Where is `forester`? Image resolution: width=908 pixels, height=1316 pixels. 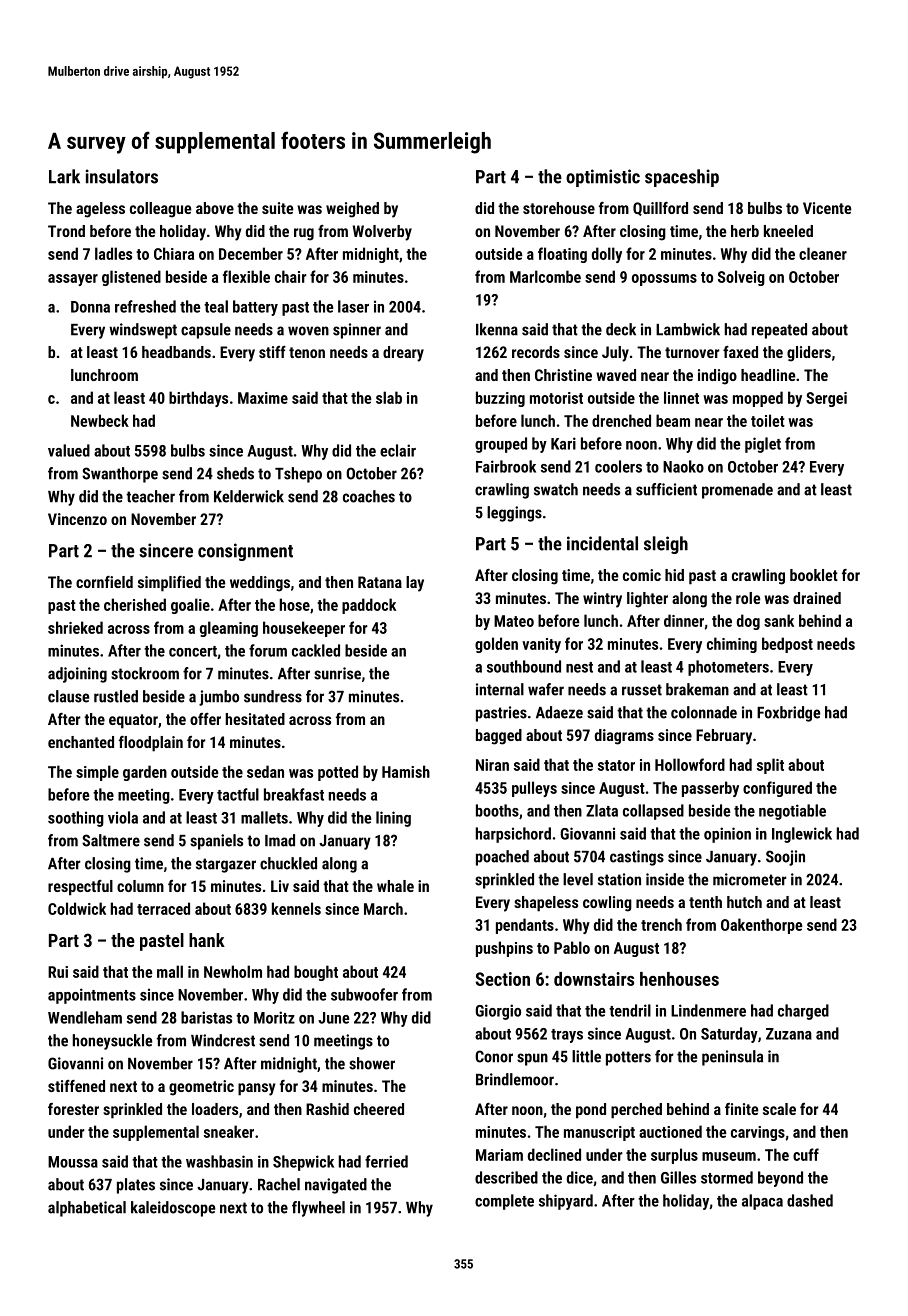
forester is located at coordinates (73, 1109).
